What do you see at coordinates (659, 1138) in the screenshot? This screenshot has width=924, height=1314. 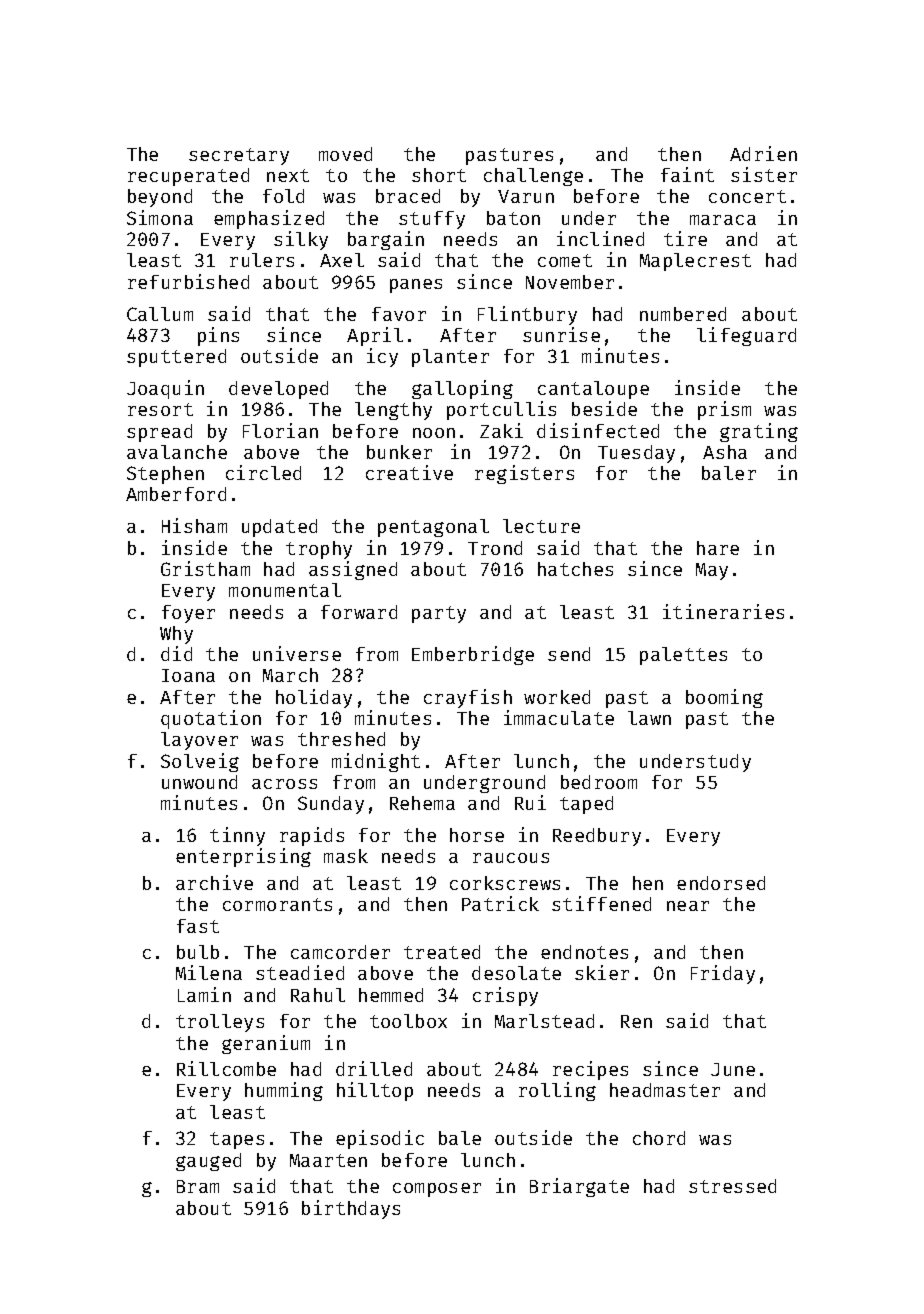 I see `chord` at bounding box center [659, 1138].
